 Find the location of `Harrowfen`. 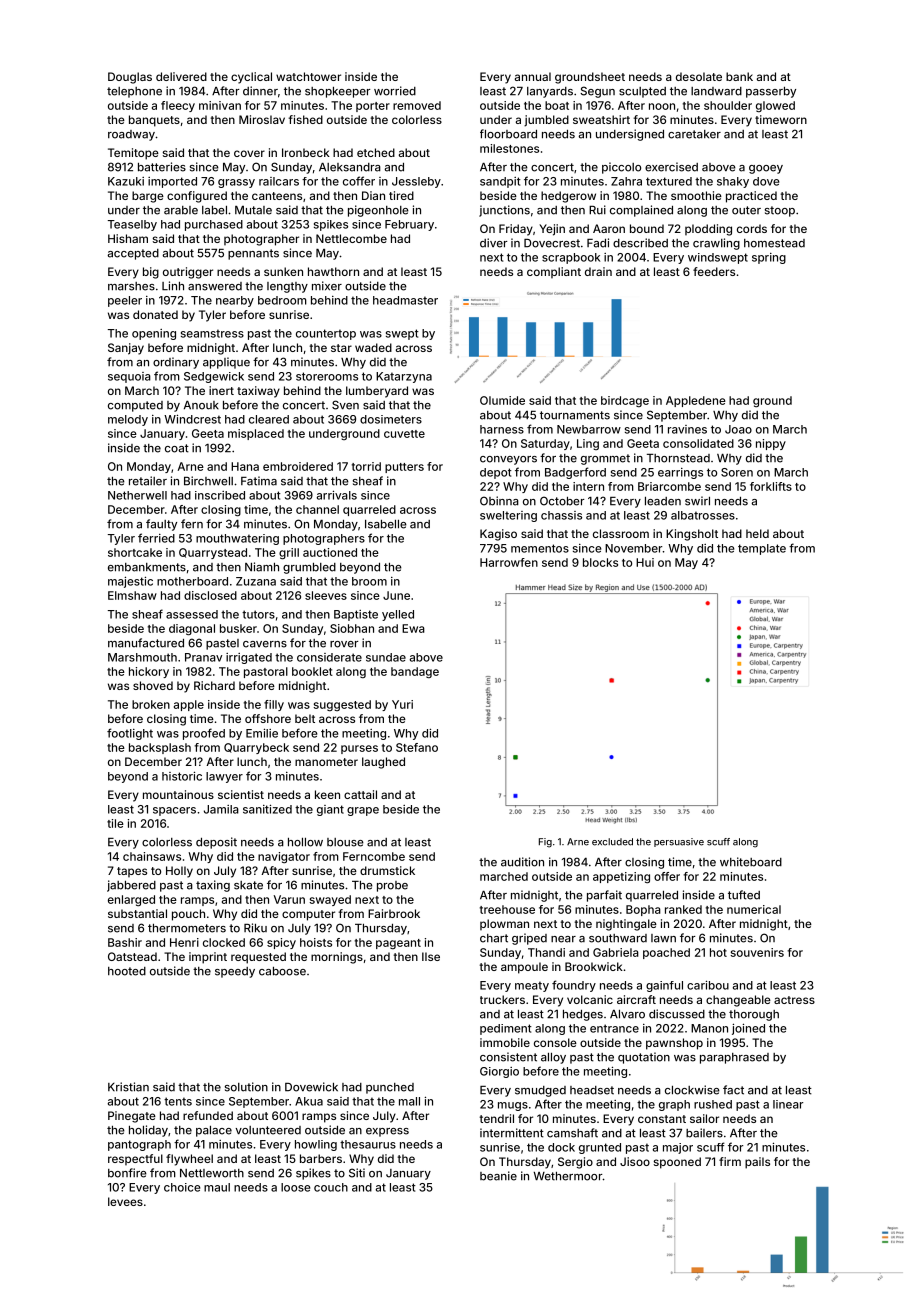

Harrowfen is located at coordinates (509, 562).
